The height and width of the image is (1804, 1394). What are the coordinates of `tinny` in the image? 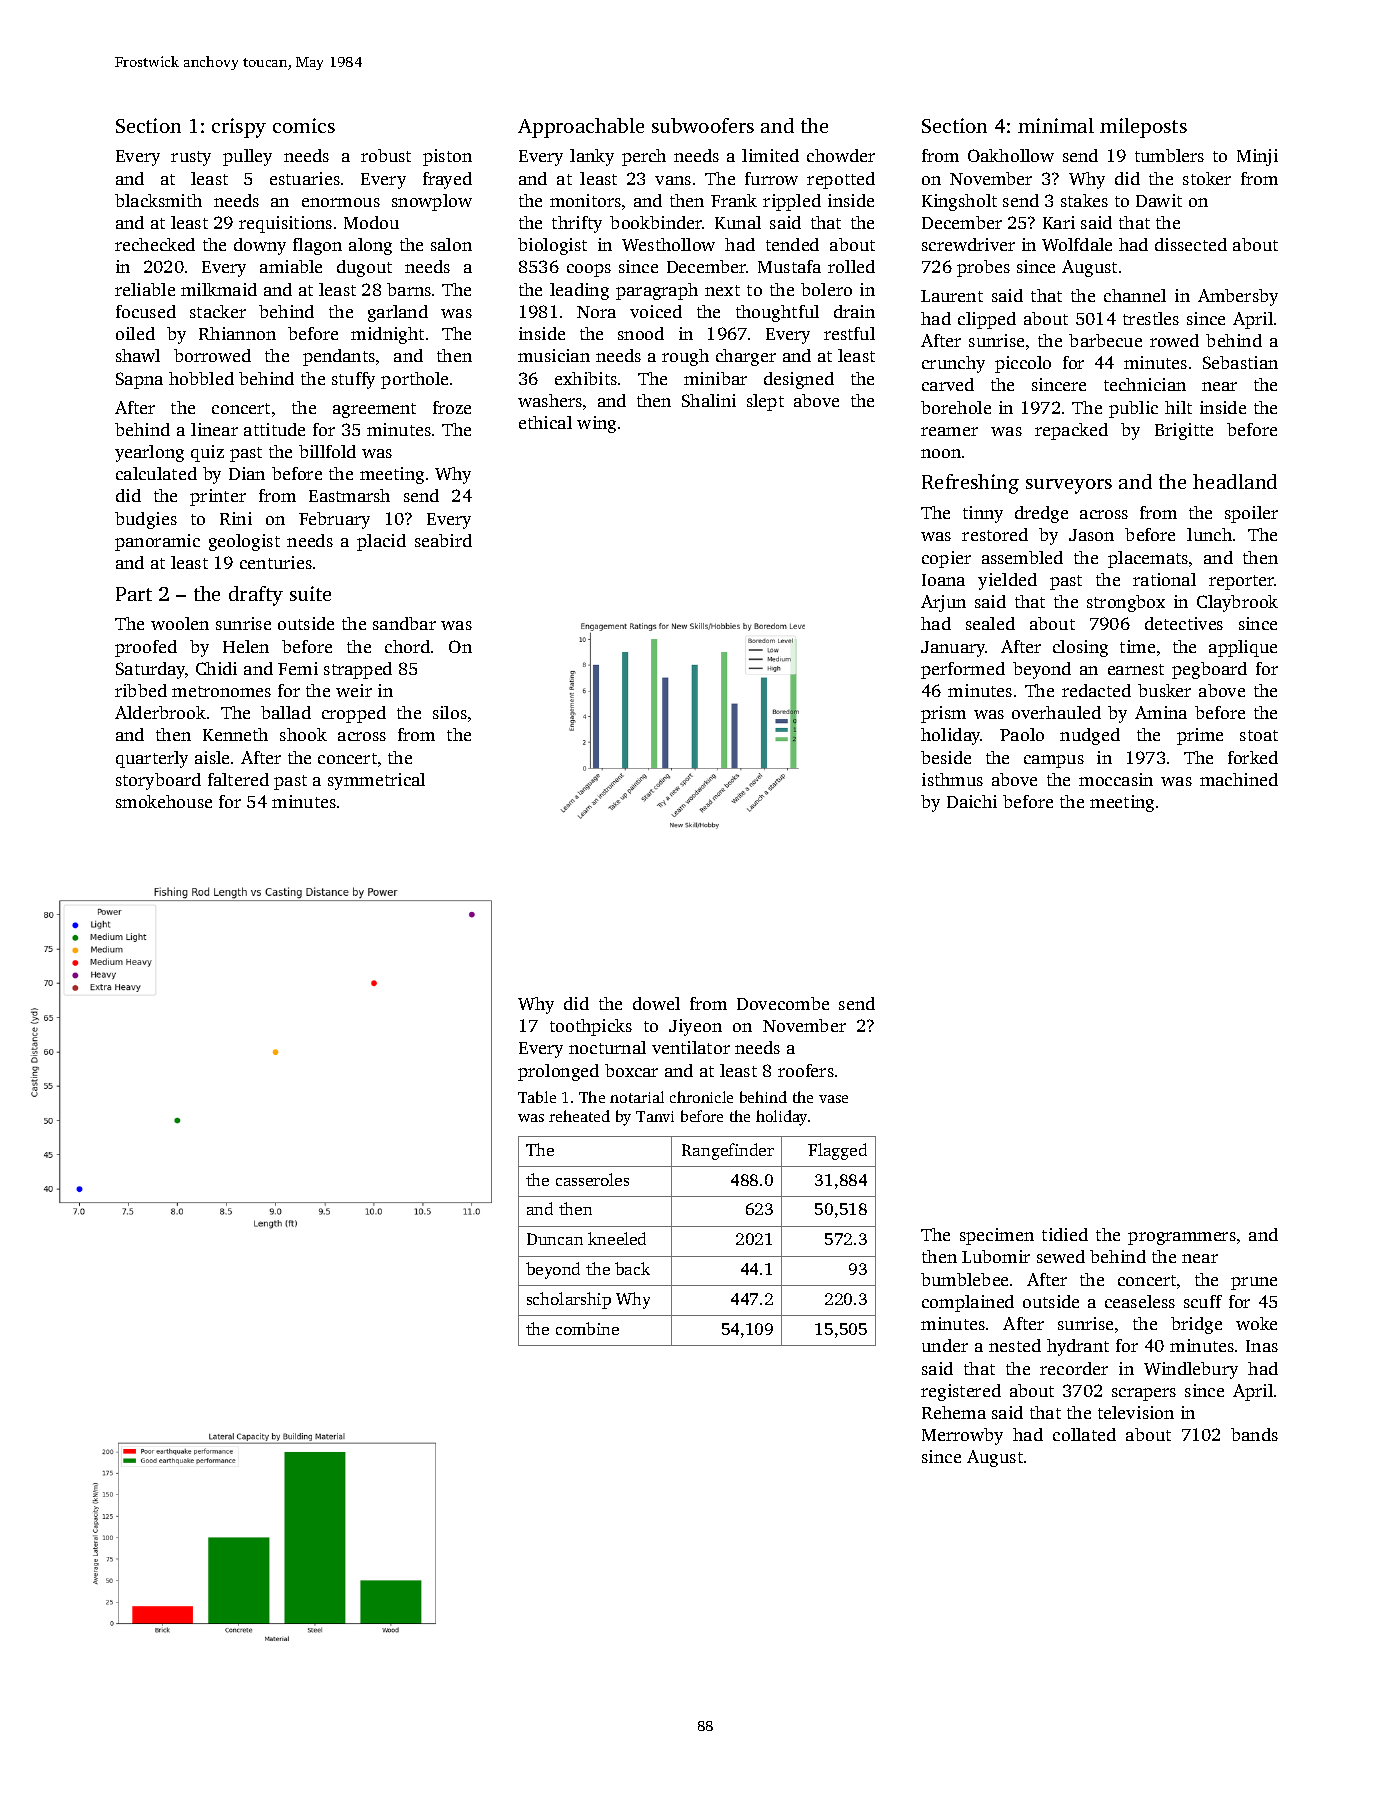 It's located at (983, 514).
